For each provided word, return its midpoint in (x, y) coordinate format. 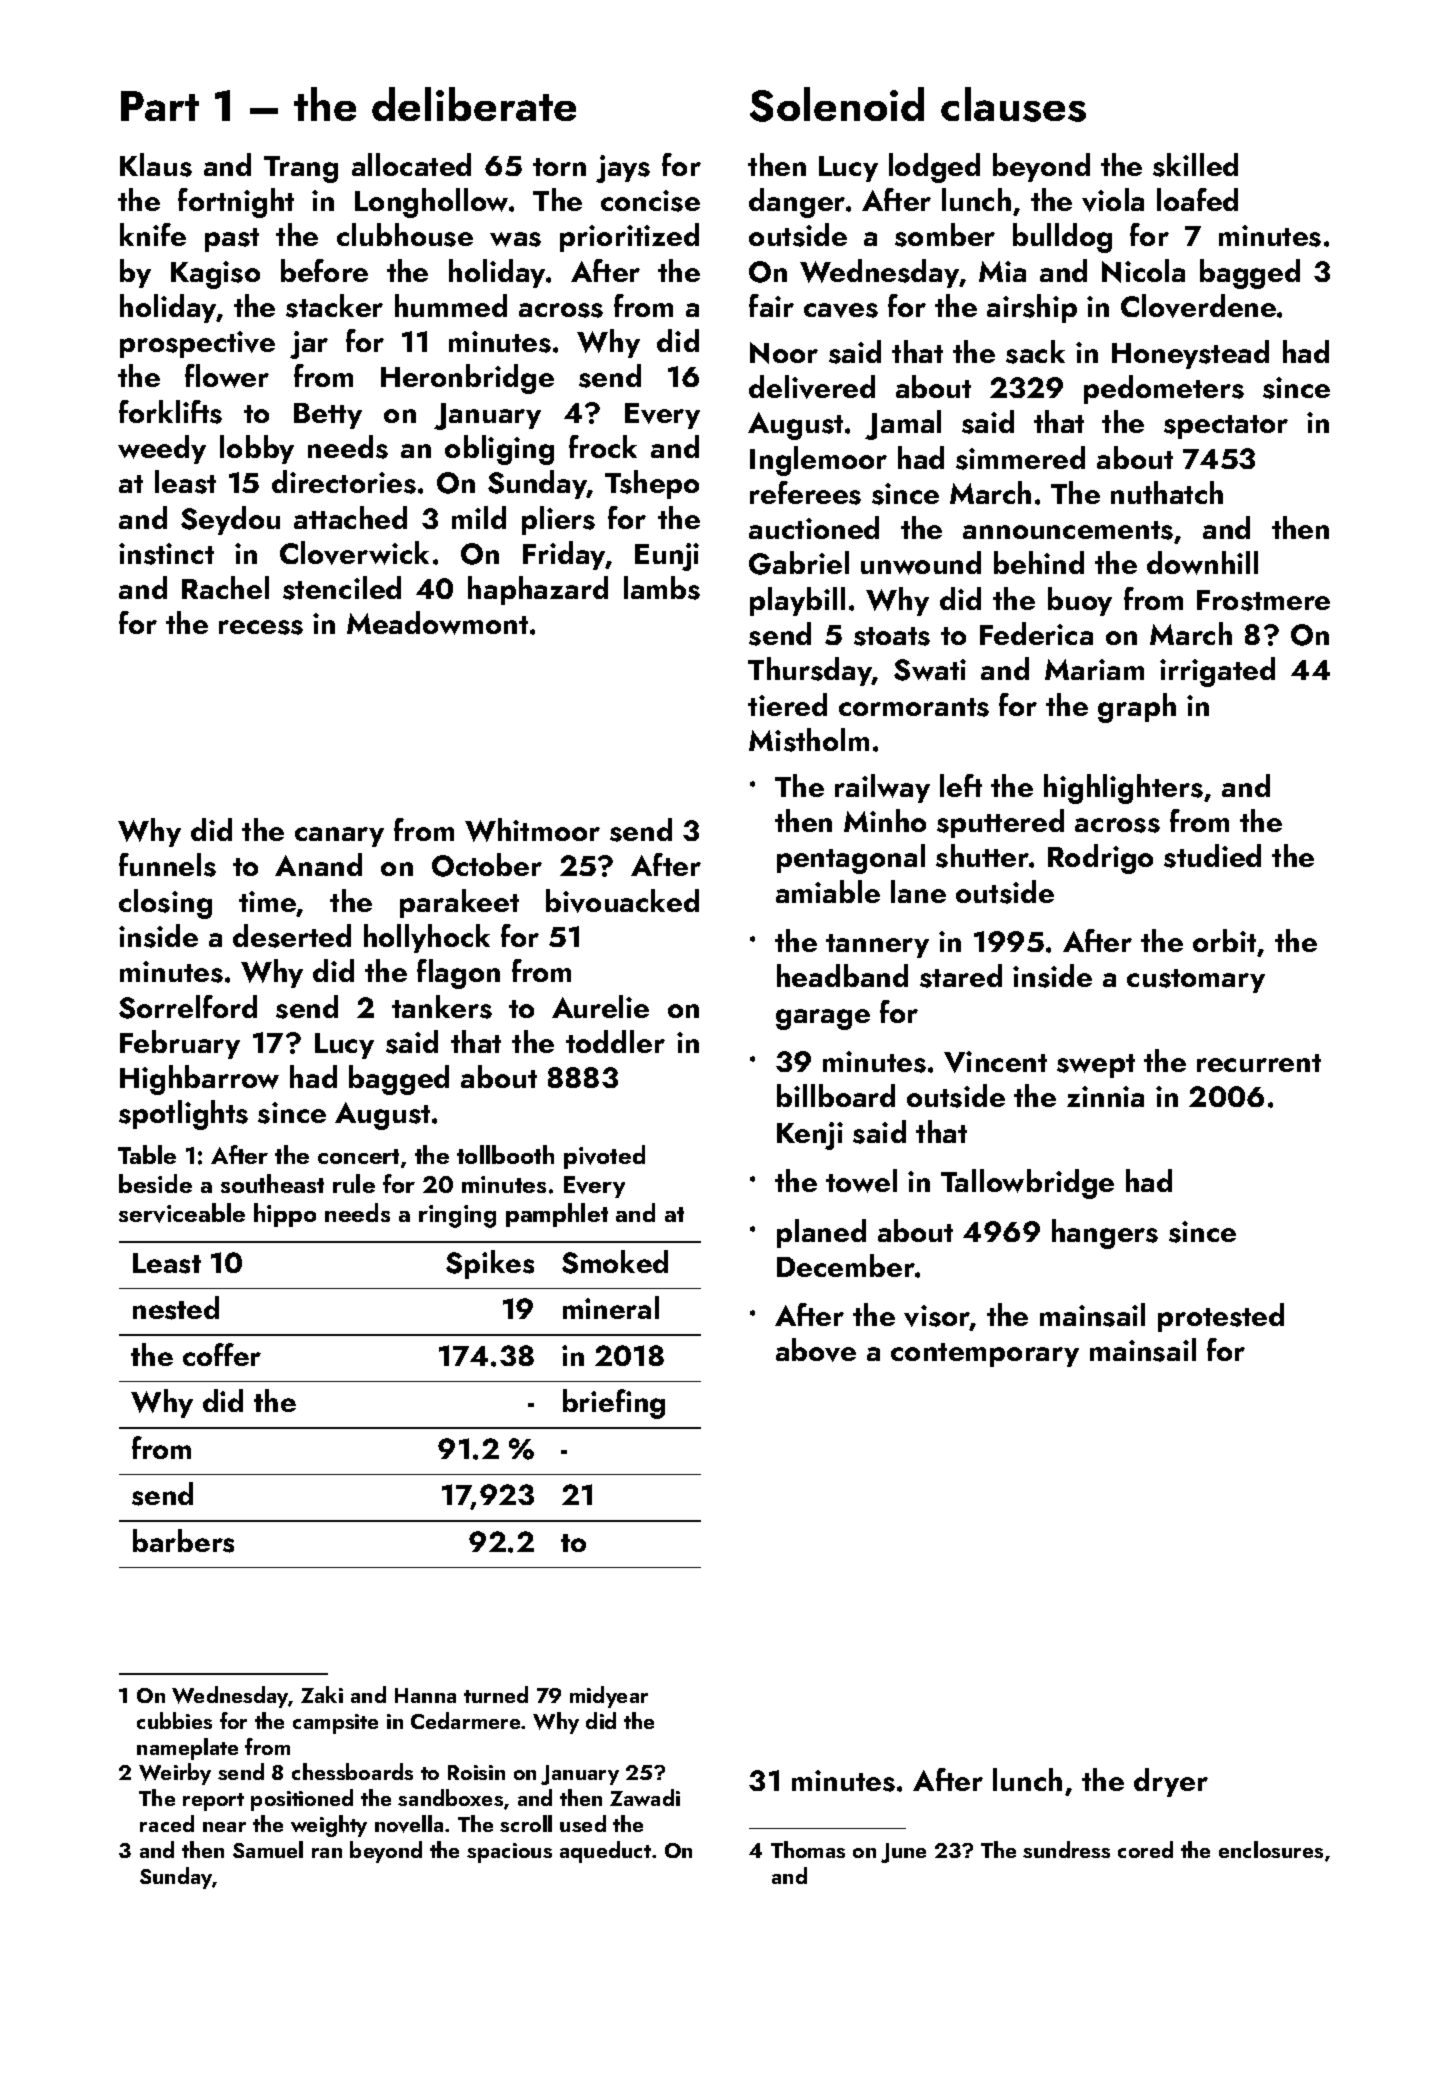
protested (1221, 1317)
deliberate (474, 104)
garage (823, 1019)
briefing (614, 1404)
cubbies (174, 1720)
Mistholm (809, 740)
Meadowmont (437, 623)
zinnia (1105, 1096)
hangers (1105, 1234)
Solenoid (837, 104)
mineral (611, 1307)
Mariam (1094, 669)
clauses (1013, 104)
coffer (222, 1354)
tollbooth (505, 1154)
